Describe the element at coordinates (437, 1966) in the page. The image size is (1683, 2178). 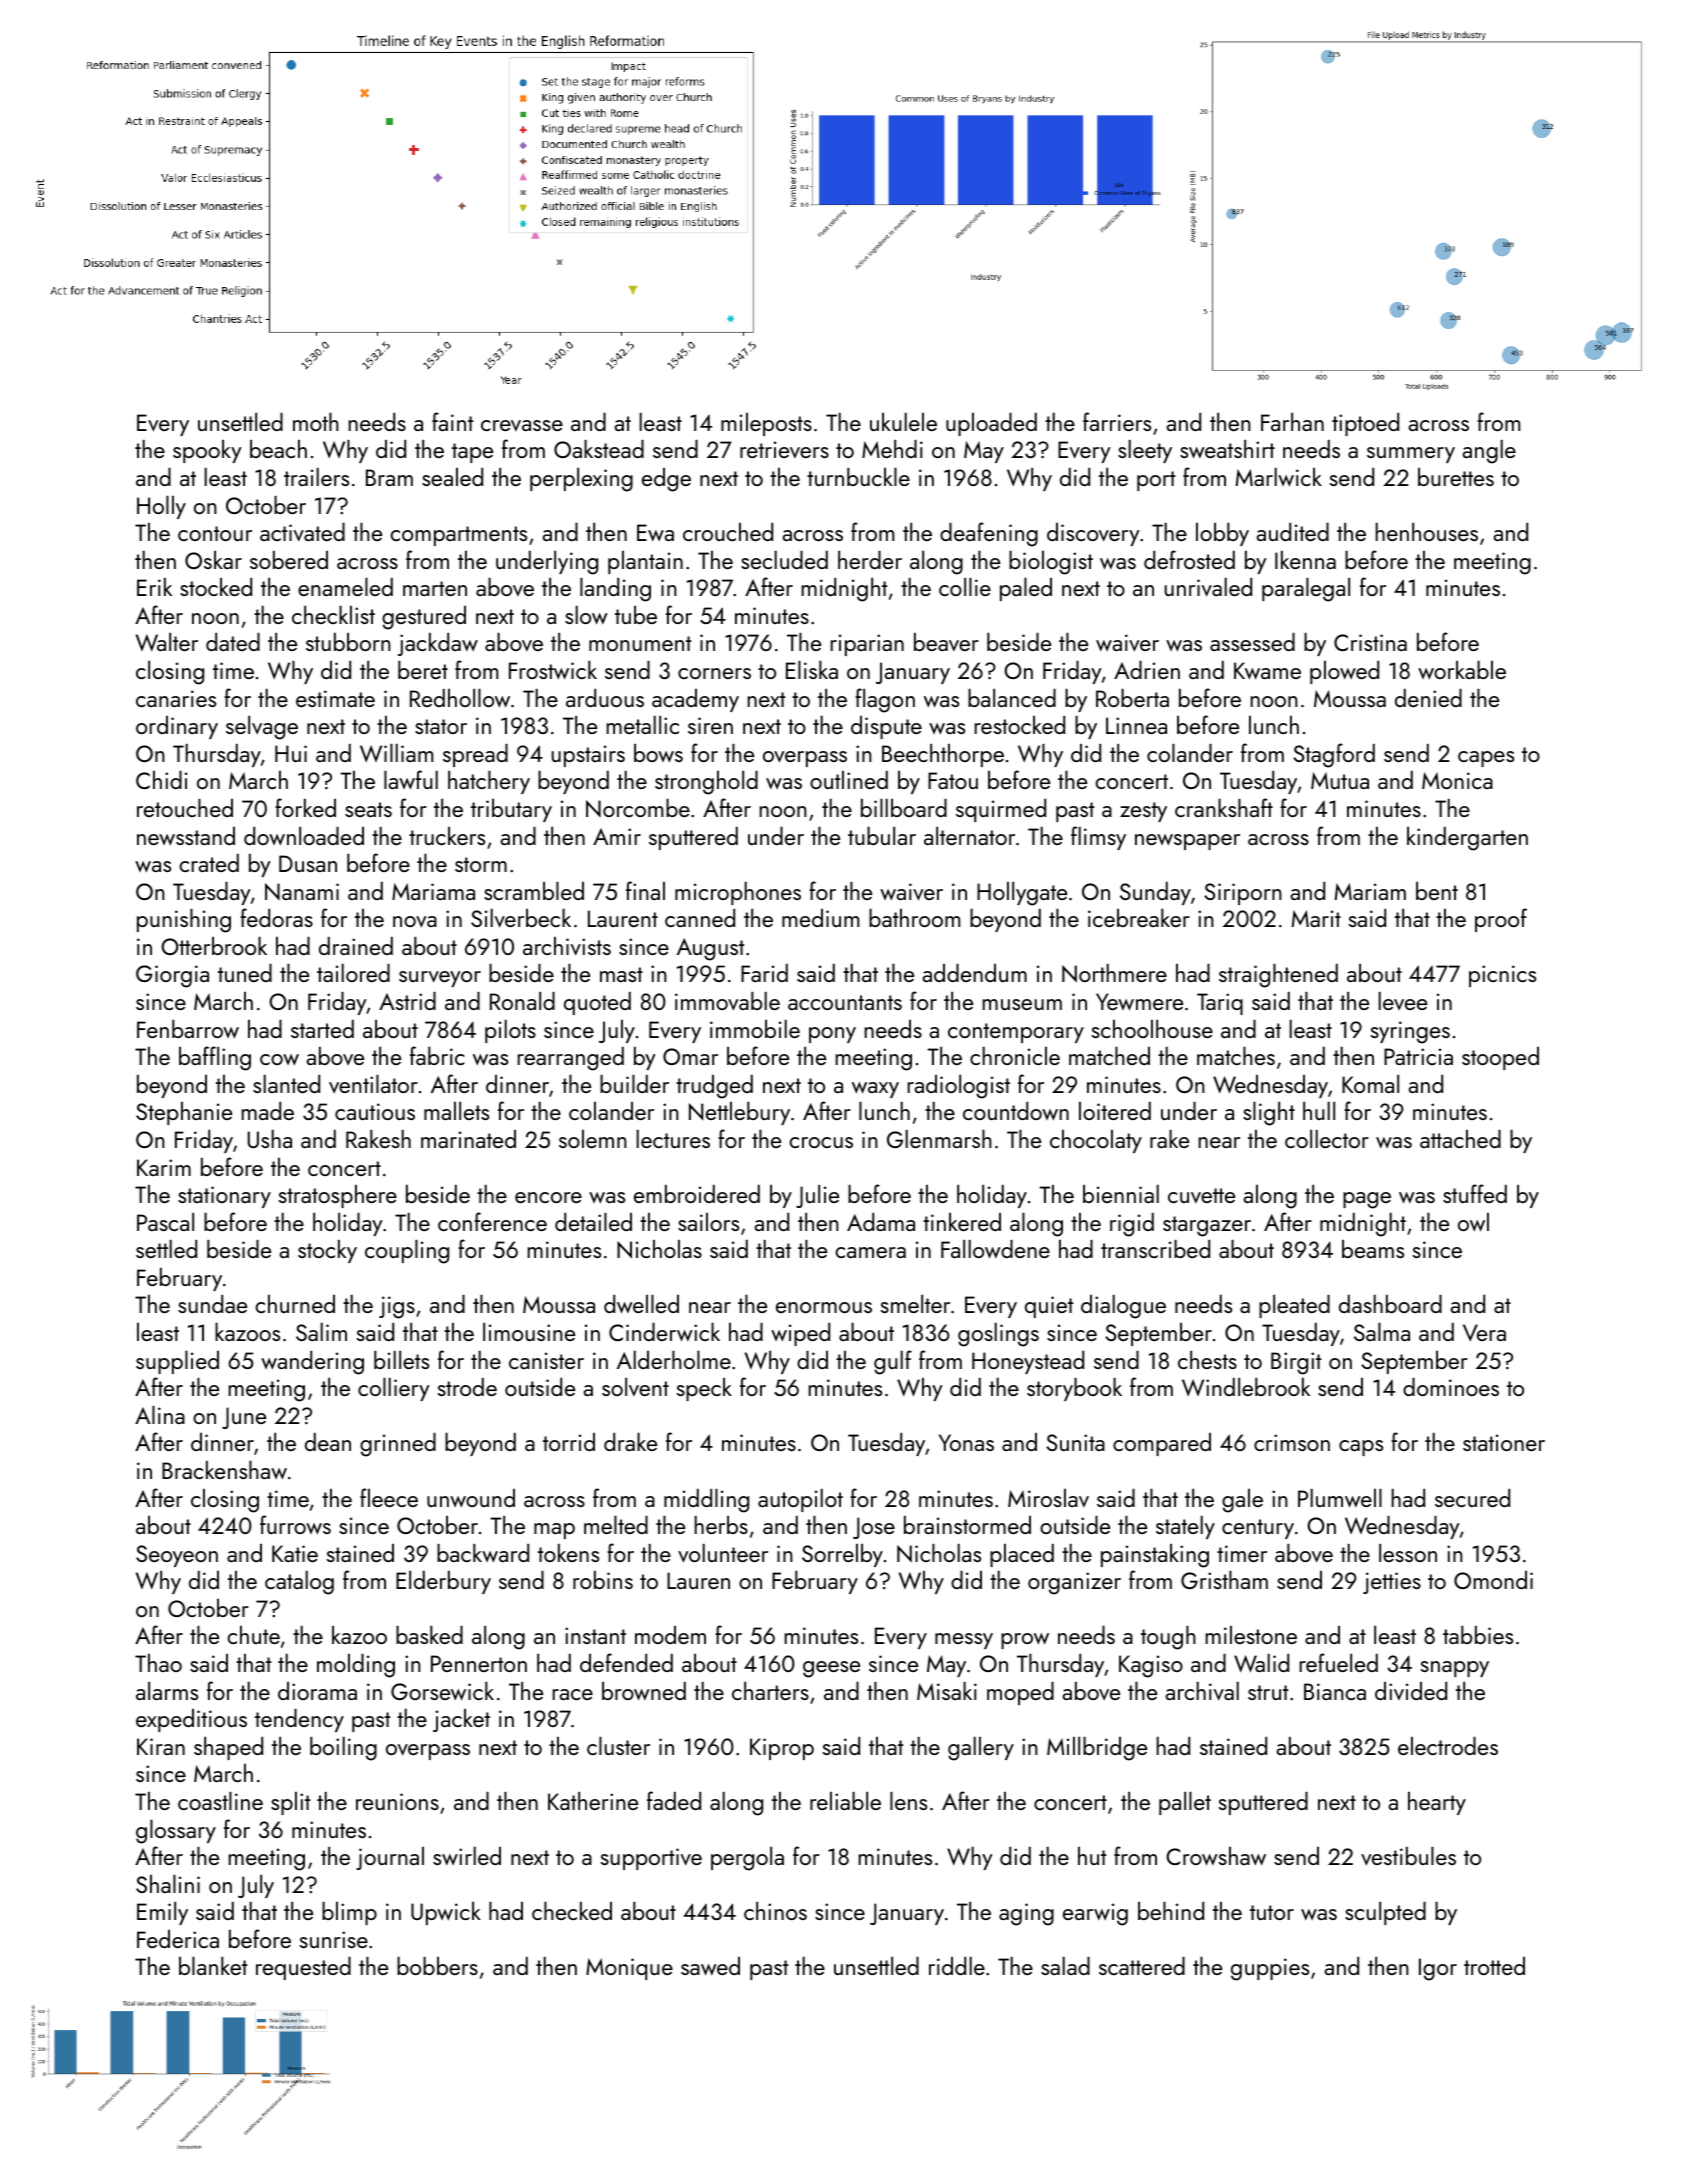
I see `bobbers` at that location.
